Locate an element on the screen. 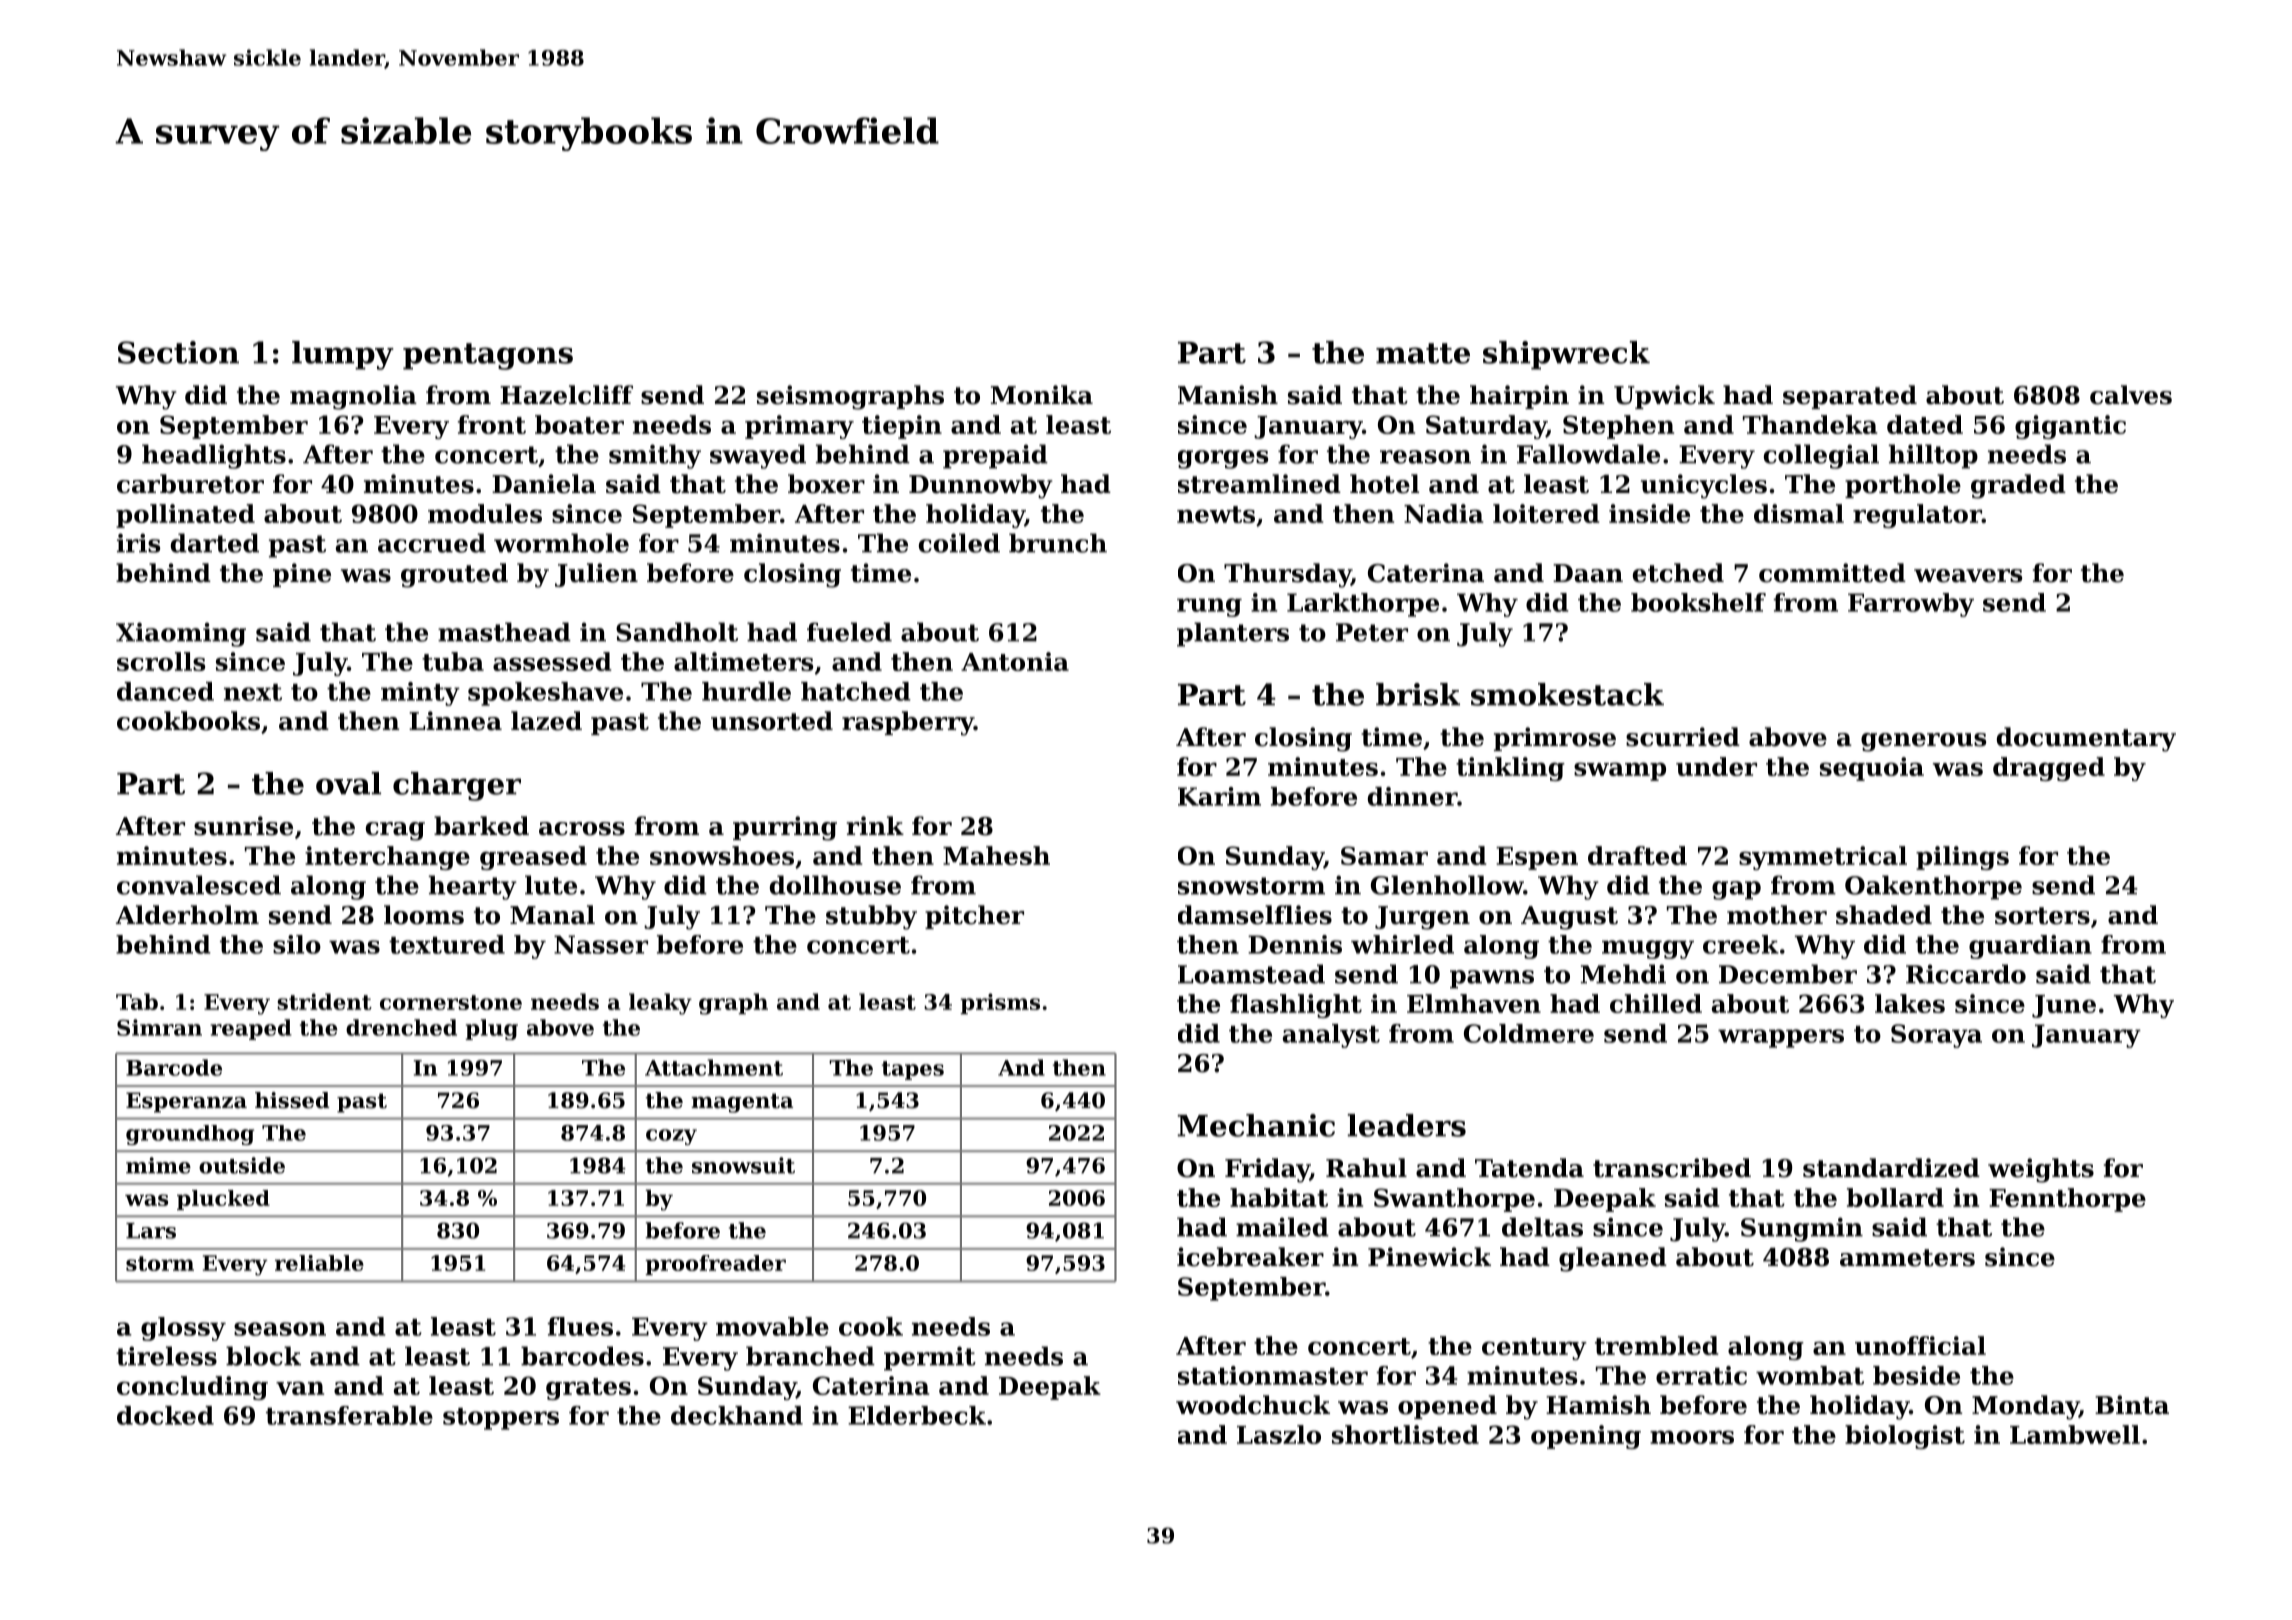  Mechanic is located at coordinates (1256, 1125).
